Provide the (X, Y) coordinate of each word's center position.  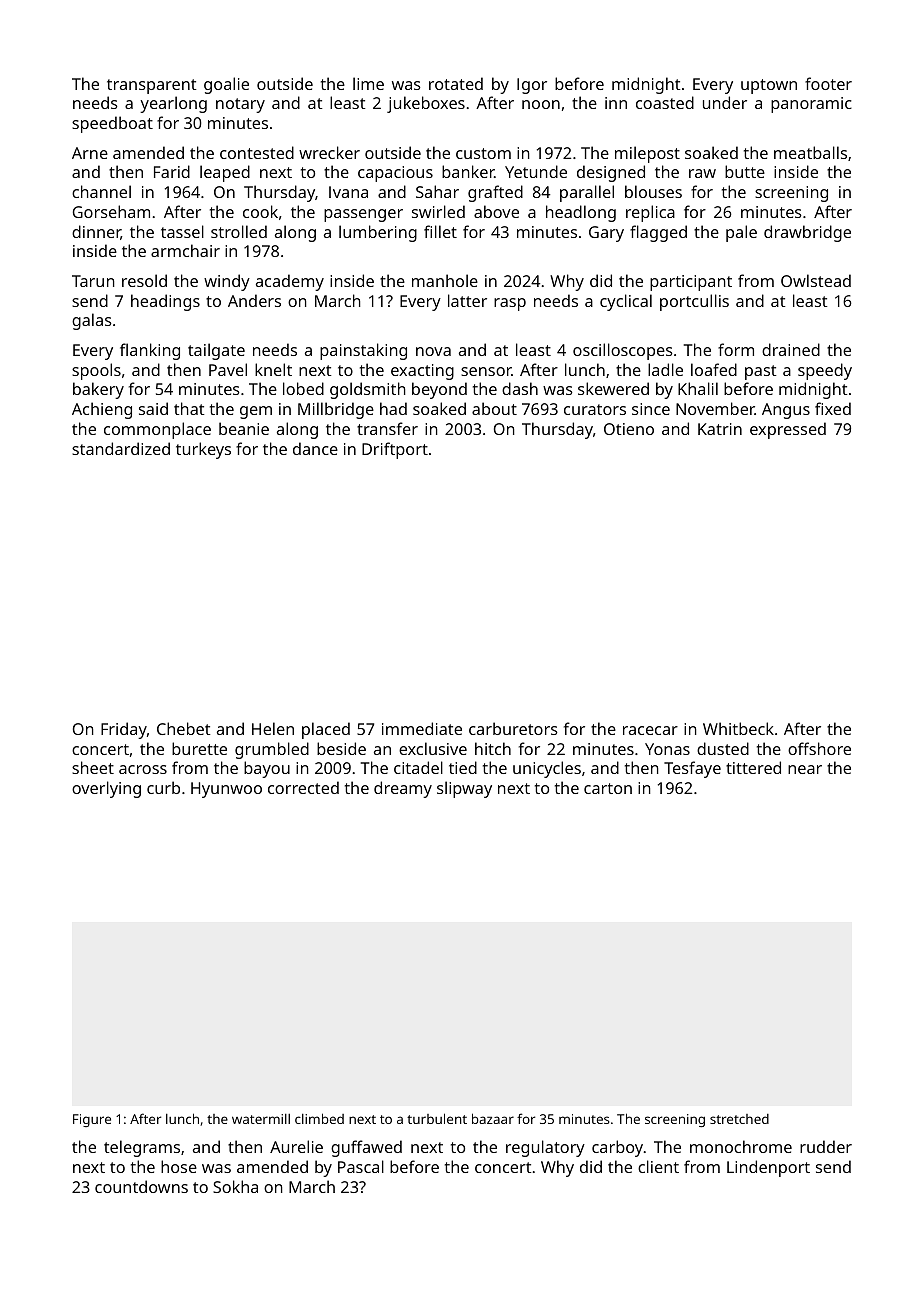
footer (828, 83)
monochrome (741, 1146)
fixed (833, 408)
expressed (788, 430)
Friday (124, 730)
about (494, 408)
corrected (303, 787)
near (805, 769)
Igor (532, 86)
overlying (106, 789)
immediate (422, 728)
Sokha (235, 1186)
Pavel (228, 369)
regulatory (545, 1148)
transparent (152, 86)
